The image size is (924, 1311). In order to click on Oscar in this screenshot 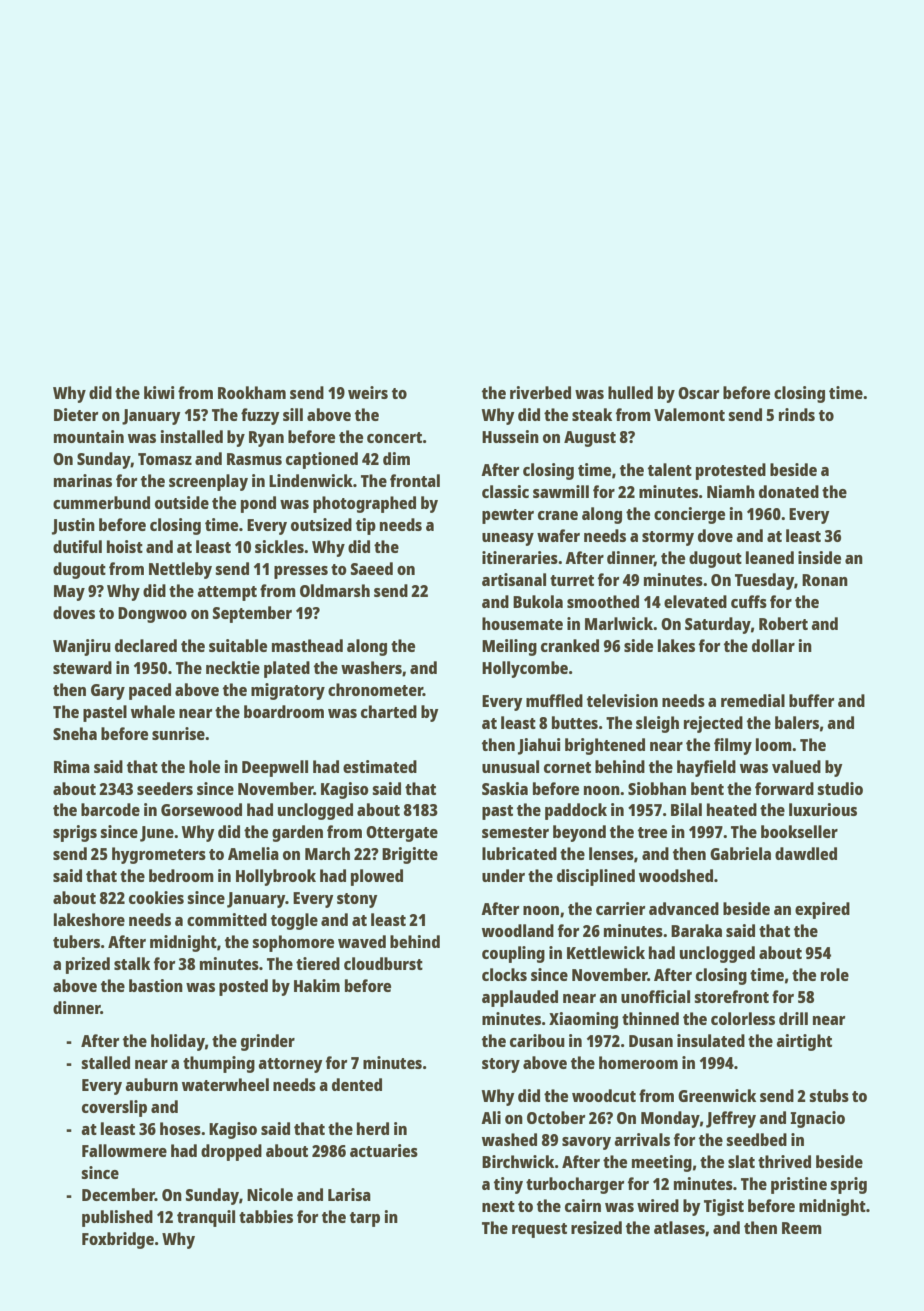, I will do `click(698, 393)`.
